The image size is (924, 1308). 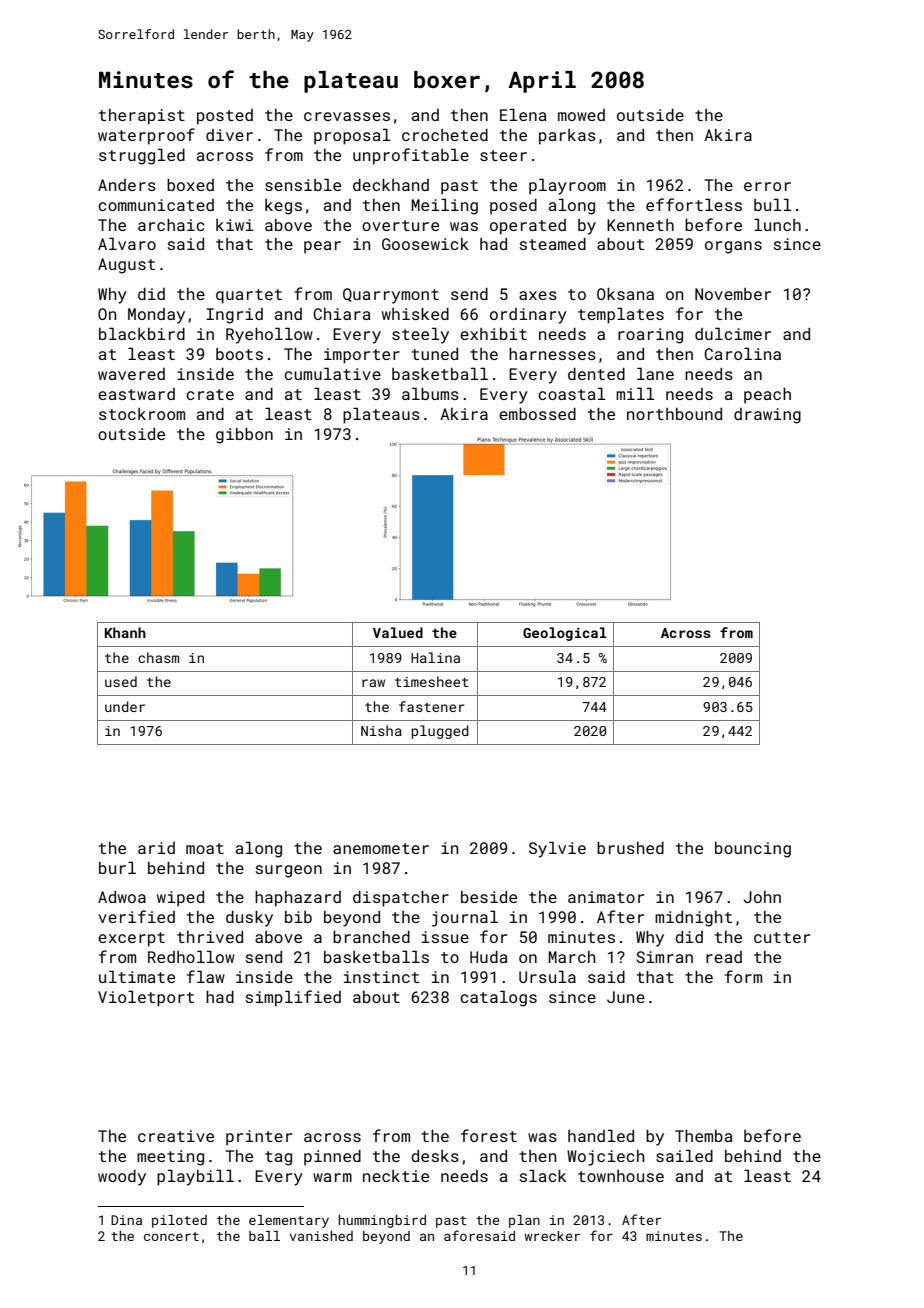 I want to click on concert, so click(x=171, y=1236).
